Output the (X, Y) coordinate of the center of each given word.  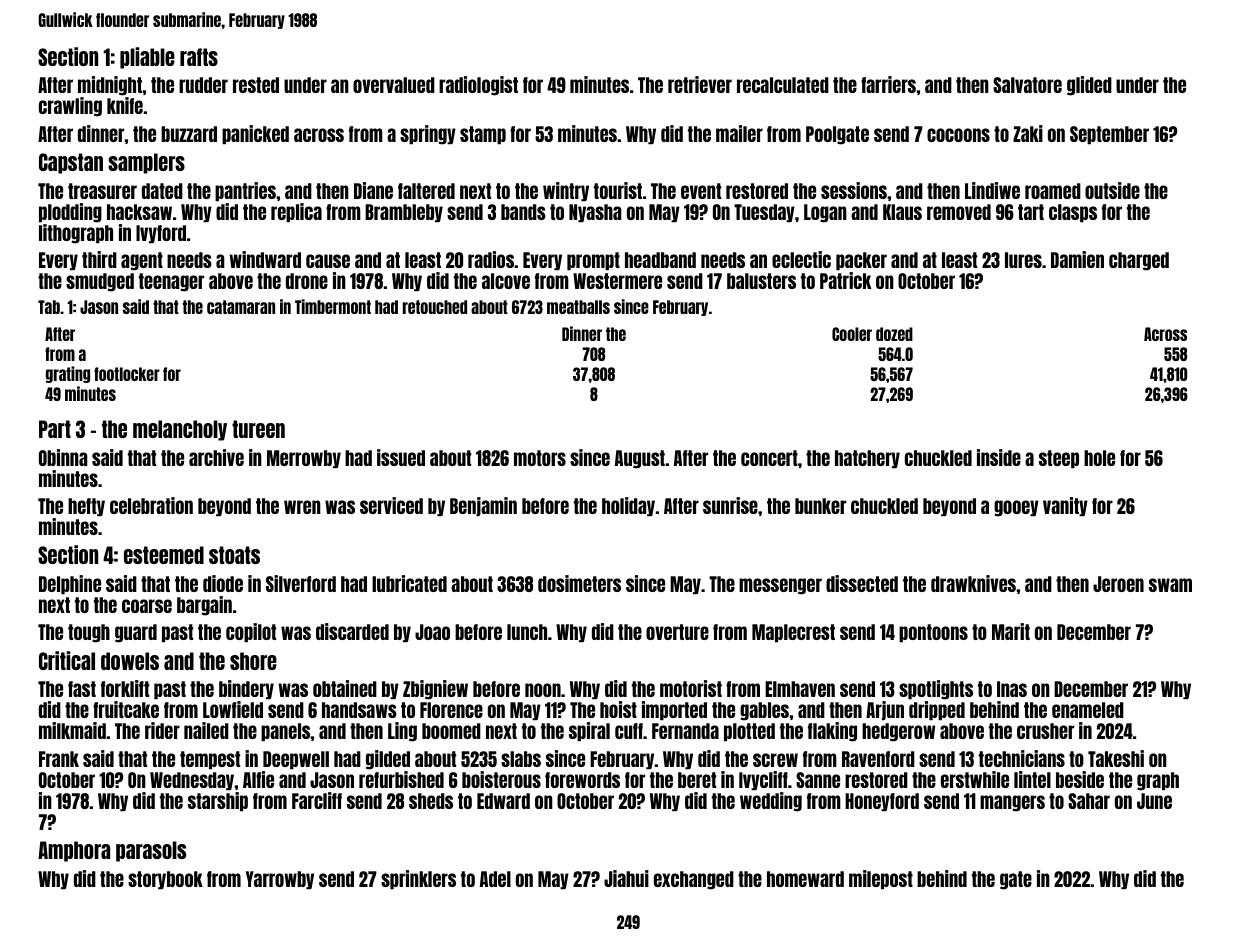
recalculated (783, 85)
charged (1139, 261)
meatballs (578, 307)
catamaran (241, 307)
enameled (1088, 710)
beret (697, 780)
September (1109, 135)
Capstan (71, 163)
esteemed (164, 555)
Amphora (74, 851)
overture (677, 632)
